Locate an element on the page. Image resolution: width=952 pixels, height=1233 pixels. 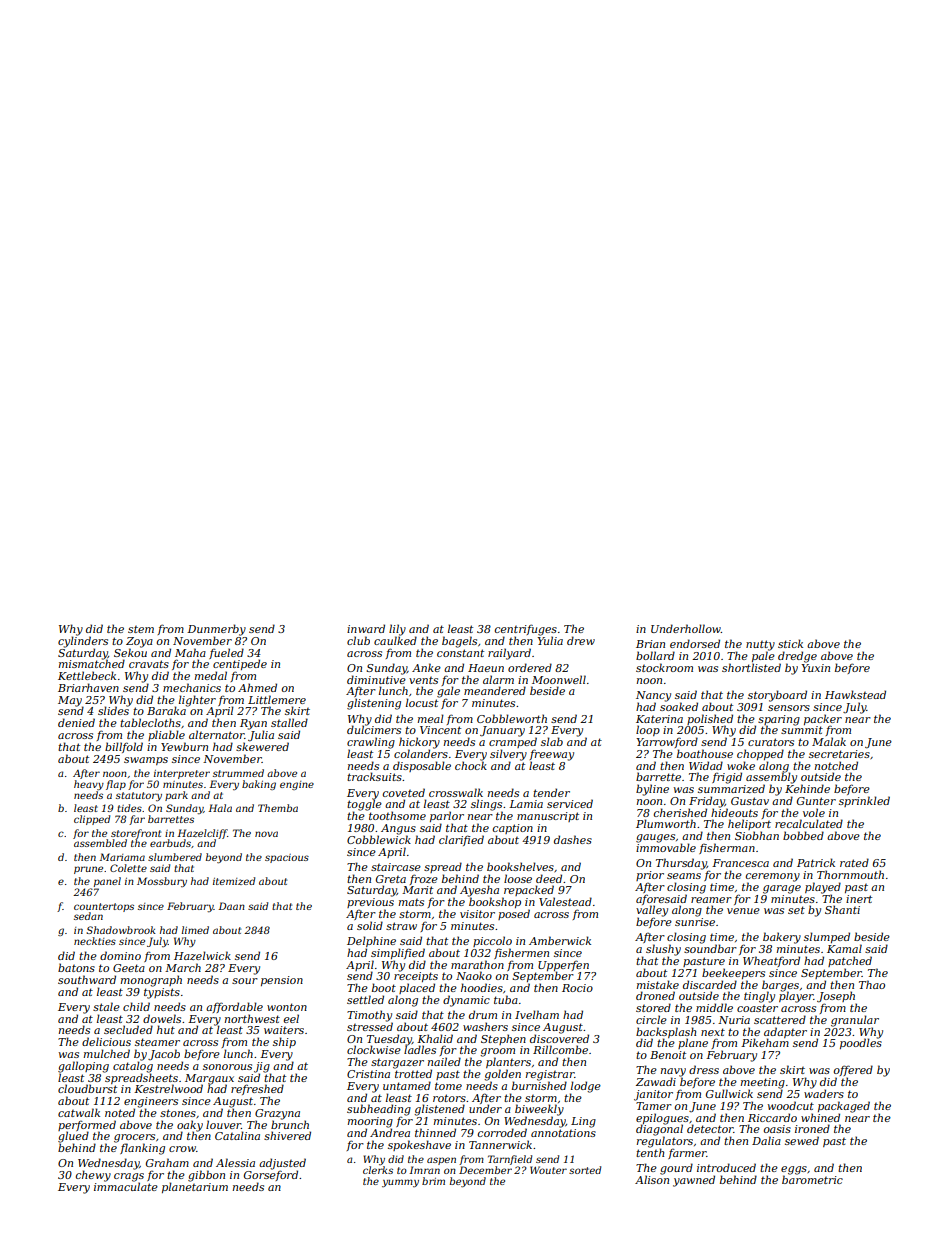
Katerina is located at coordinates (659, 719).
